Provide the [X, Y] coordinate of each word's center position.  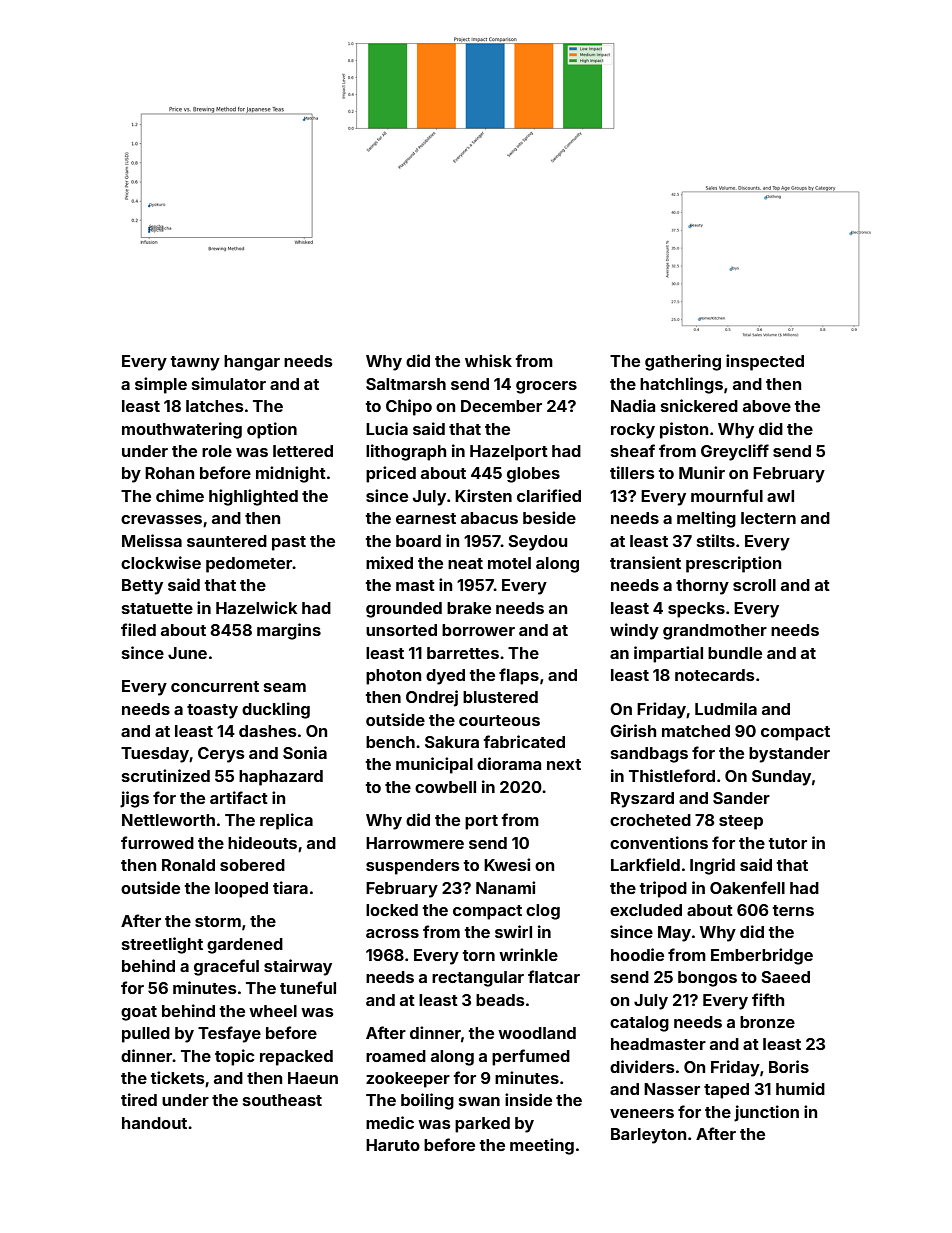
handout [154, 1123]
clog [543, 912]
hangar [252, 363]
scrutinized [166, 775]
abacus [489, 518]
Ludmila [726, 708]
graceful [226, 967]
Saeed [786, 977]
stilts [716, 540]
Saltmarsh [406, 384]
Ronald [188, 865]
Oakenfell [747, 887]
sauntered [227, 541]
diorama [509, 763]
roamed [396, 1056]
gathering [683, 362]
